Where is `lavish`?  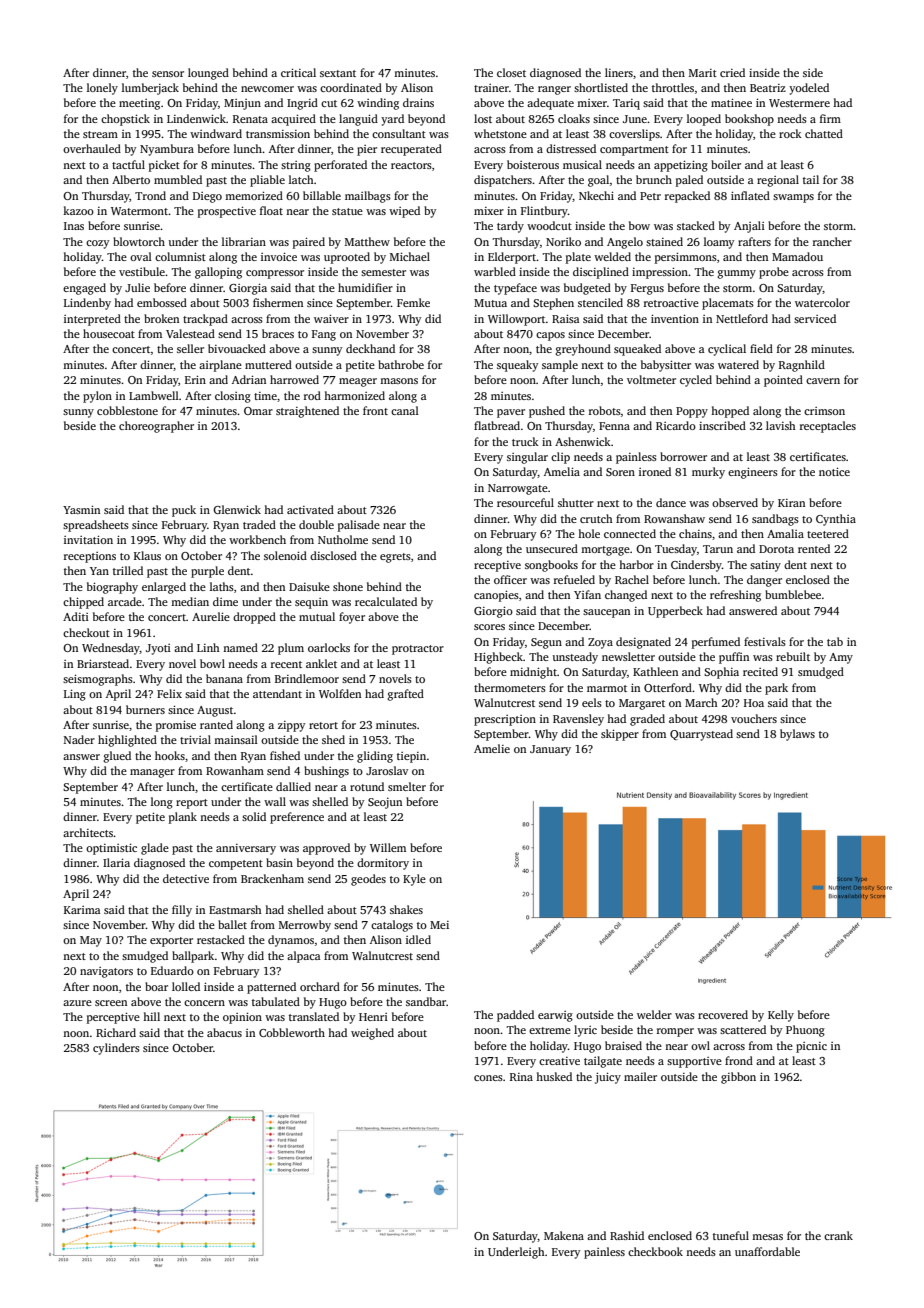
lavish is located at coordinates (781, 425).
